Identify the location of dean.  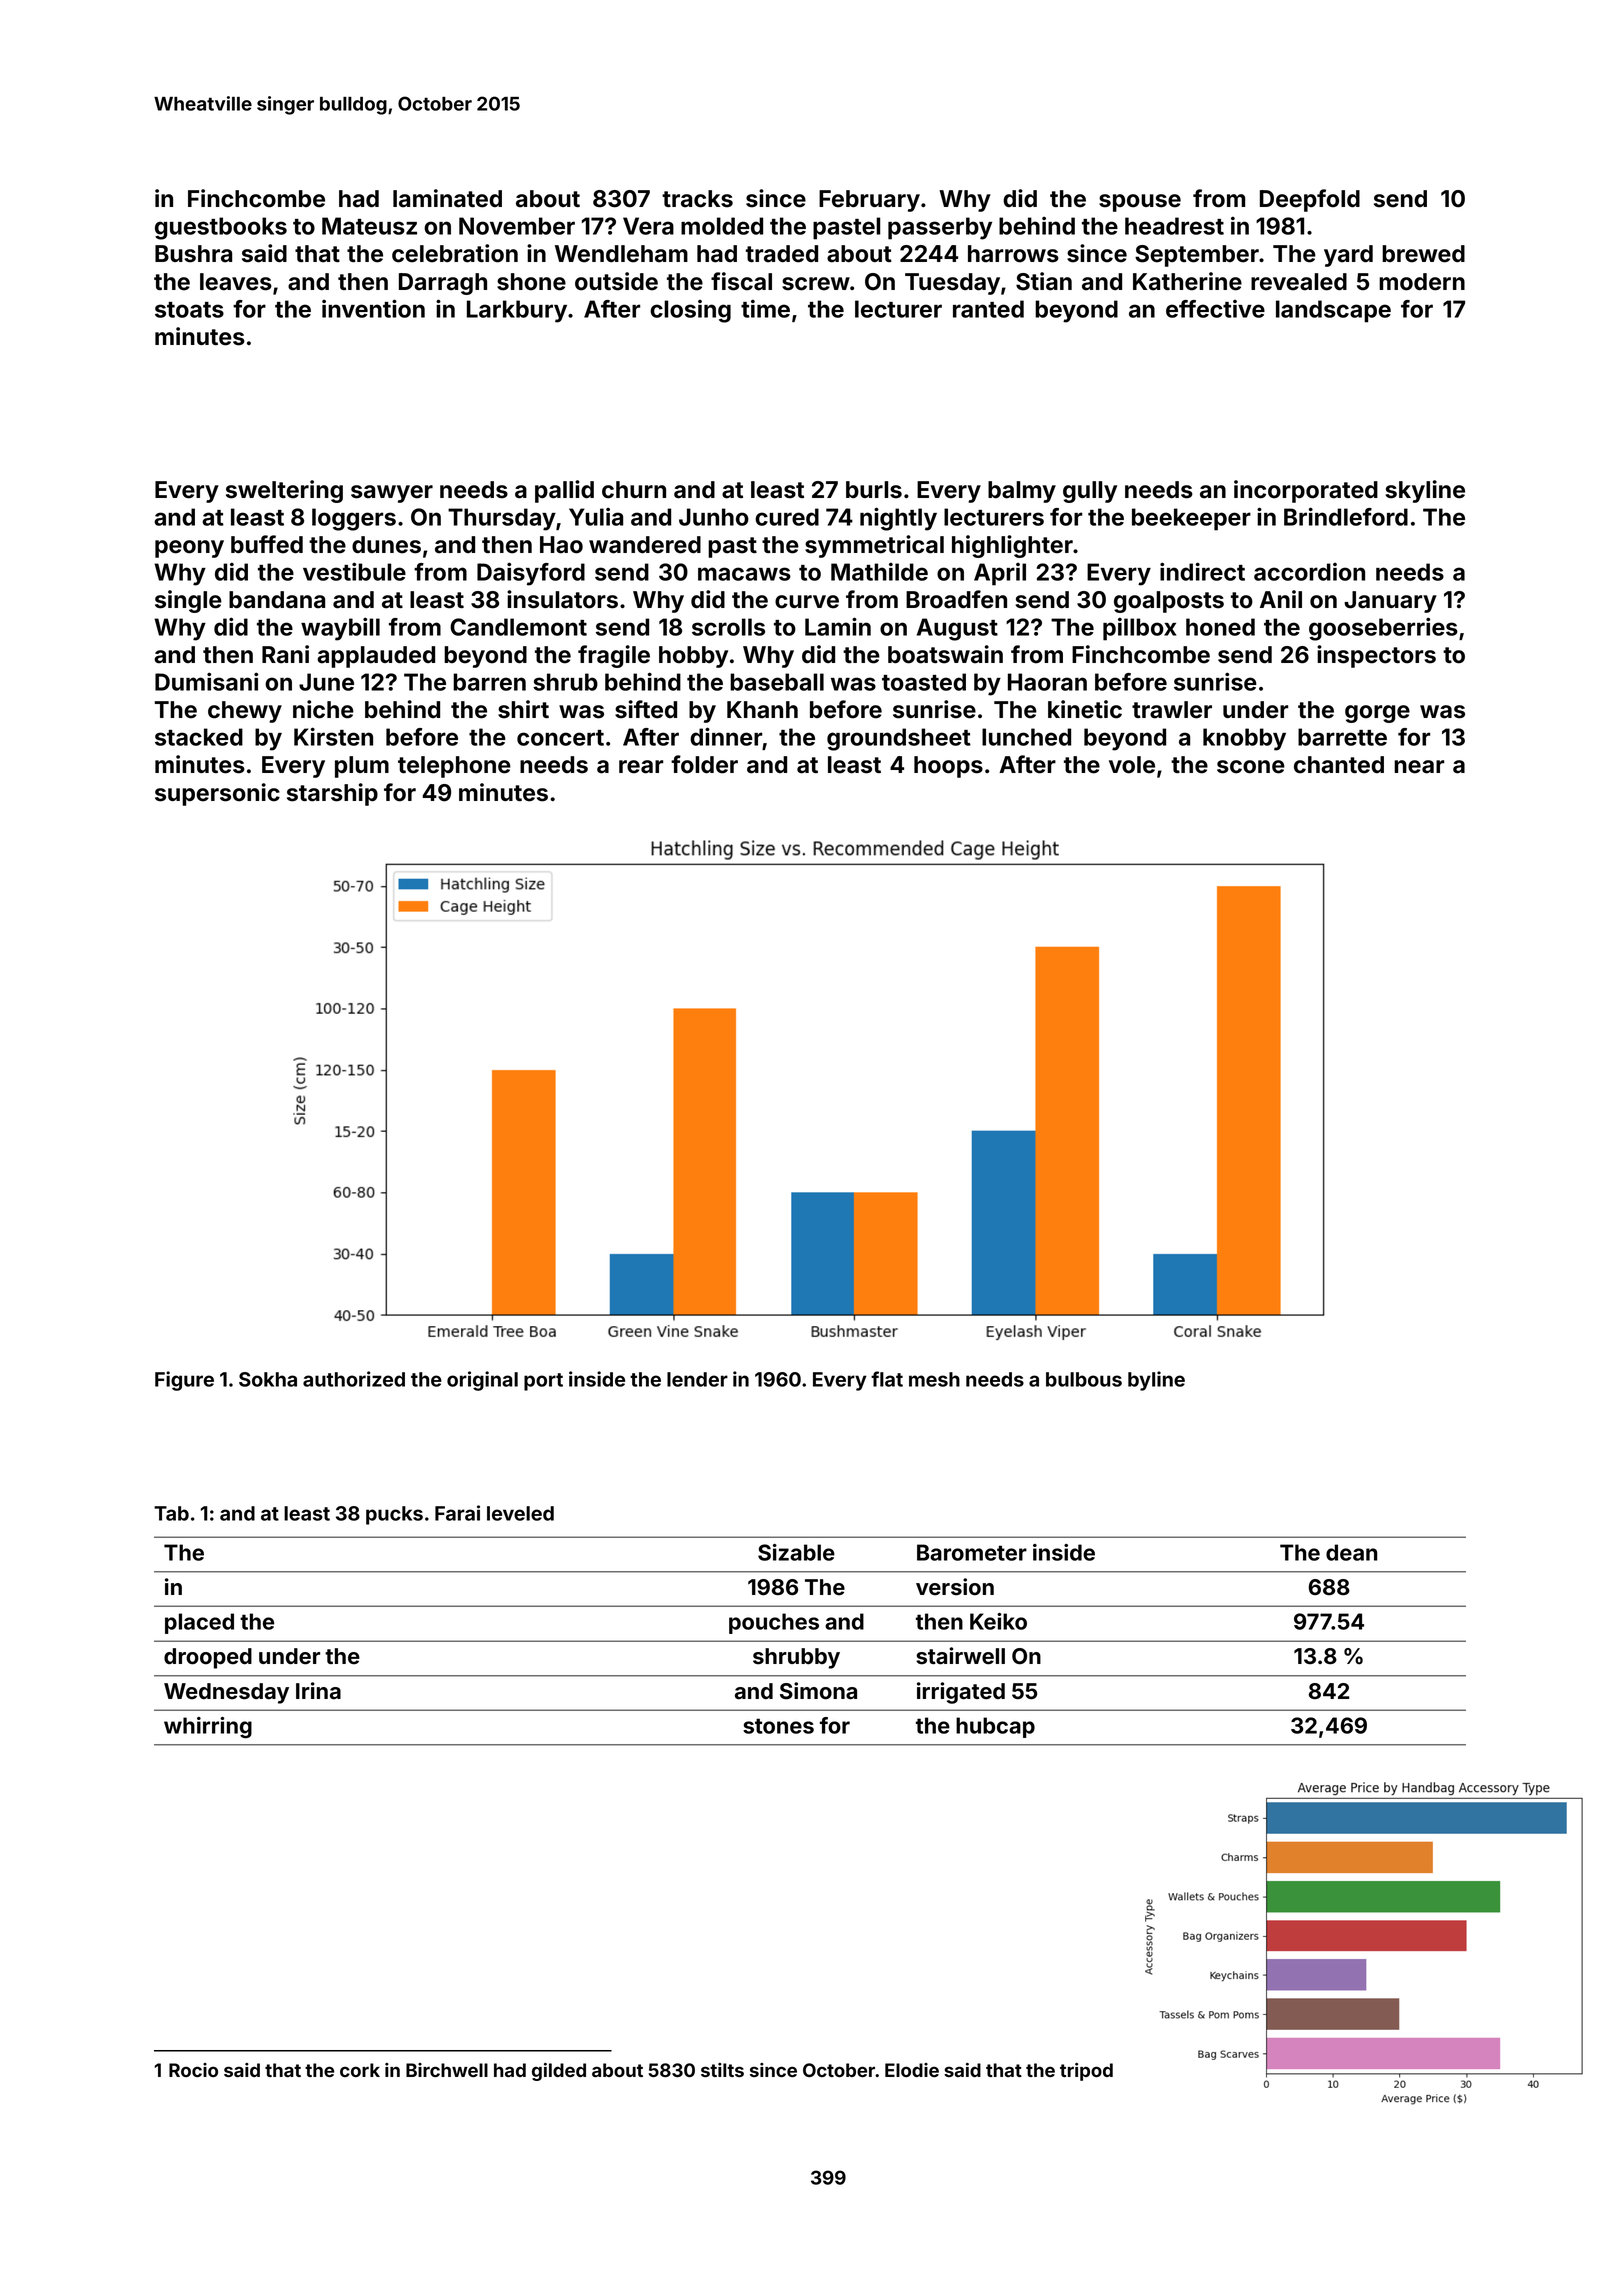
(1352, 1552).
